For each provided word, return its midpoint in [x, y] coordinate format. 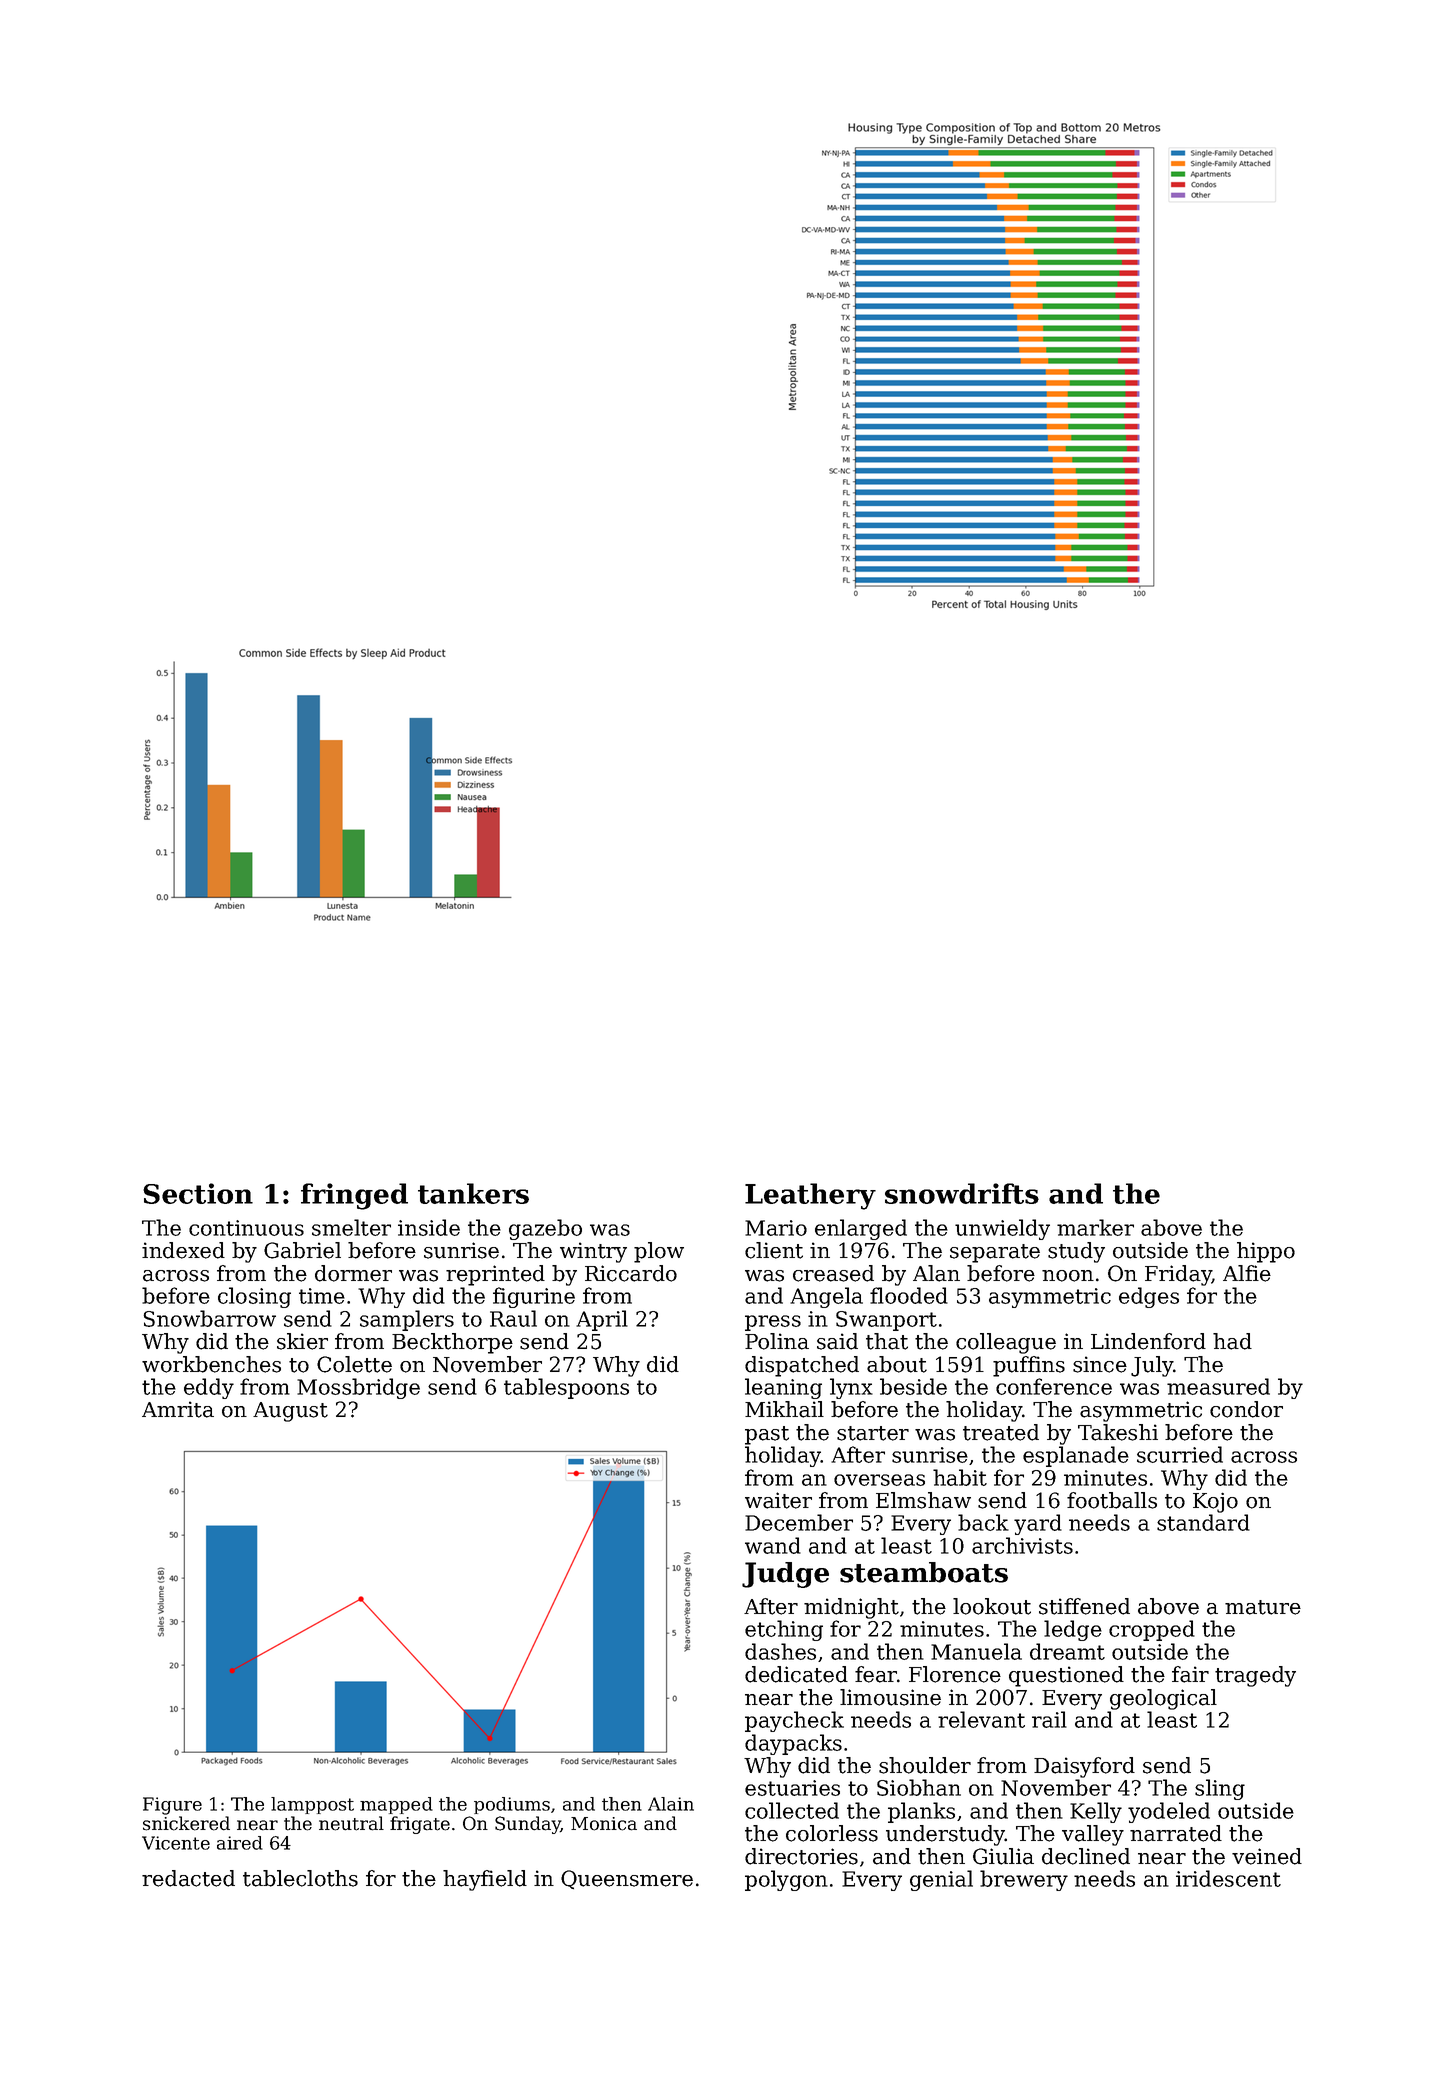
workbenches [211, 1364]
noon [1068, 1276]
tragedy [1255, 1676]
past [767, 1435]
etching [784, 1630]
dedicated [796, 1674]
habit [960, 1477]
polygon [786, 1880]
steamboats [924, 1572]
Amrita [178, 1409]
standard [1203, 1522]
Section [198, 1193]
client [774, 1250]
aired [240, 1843]
